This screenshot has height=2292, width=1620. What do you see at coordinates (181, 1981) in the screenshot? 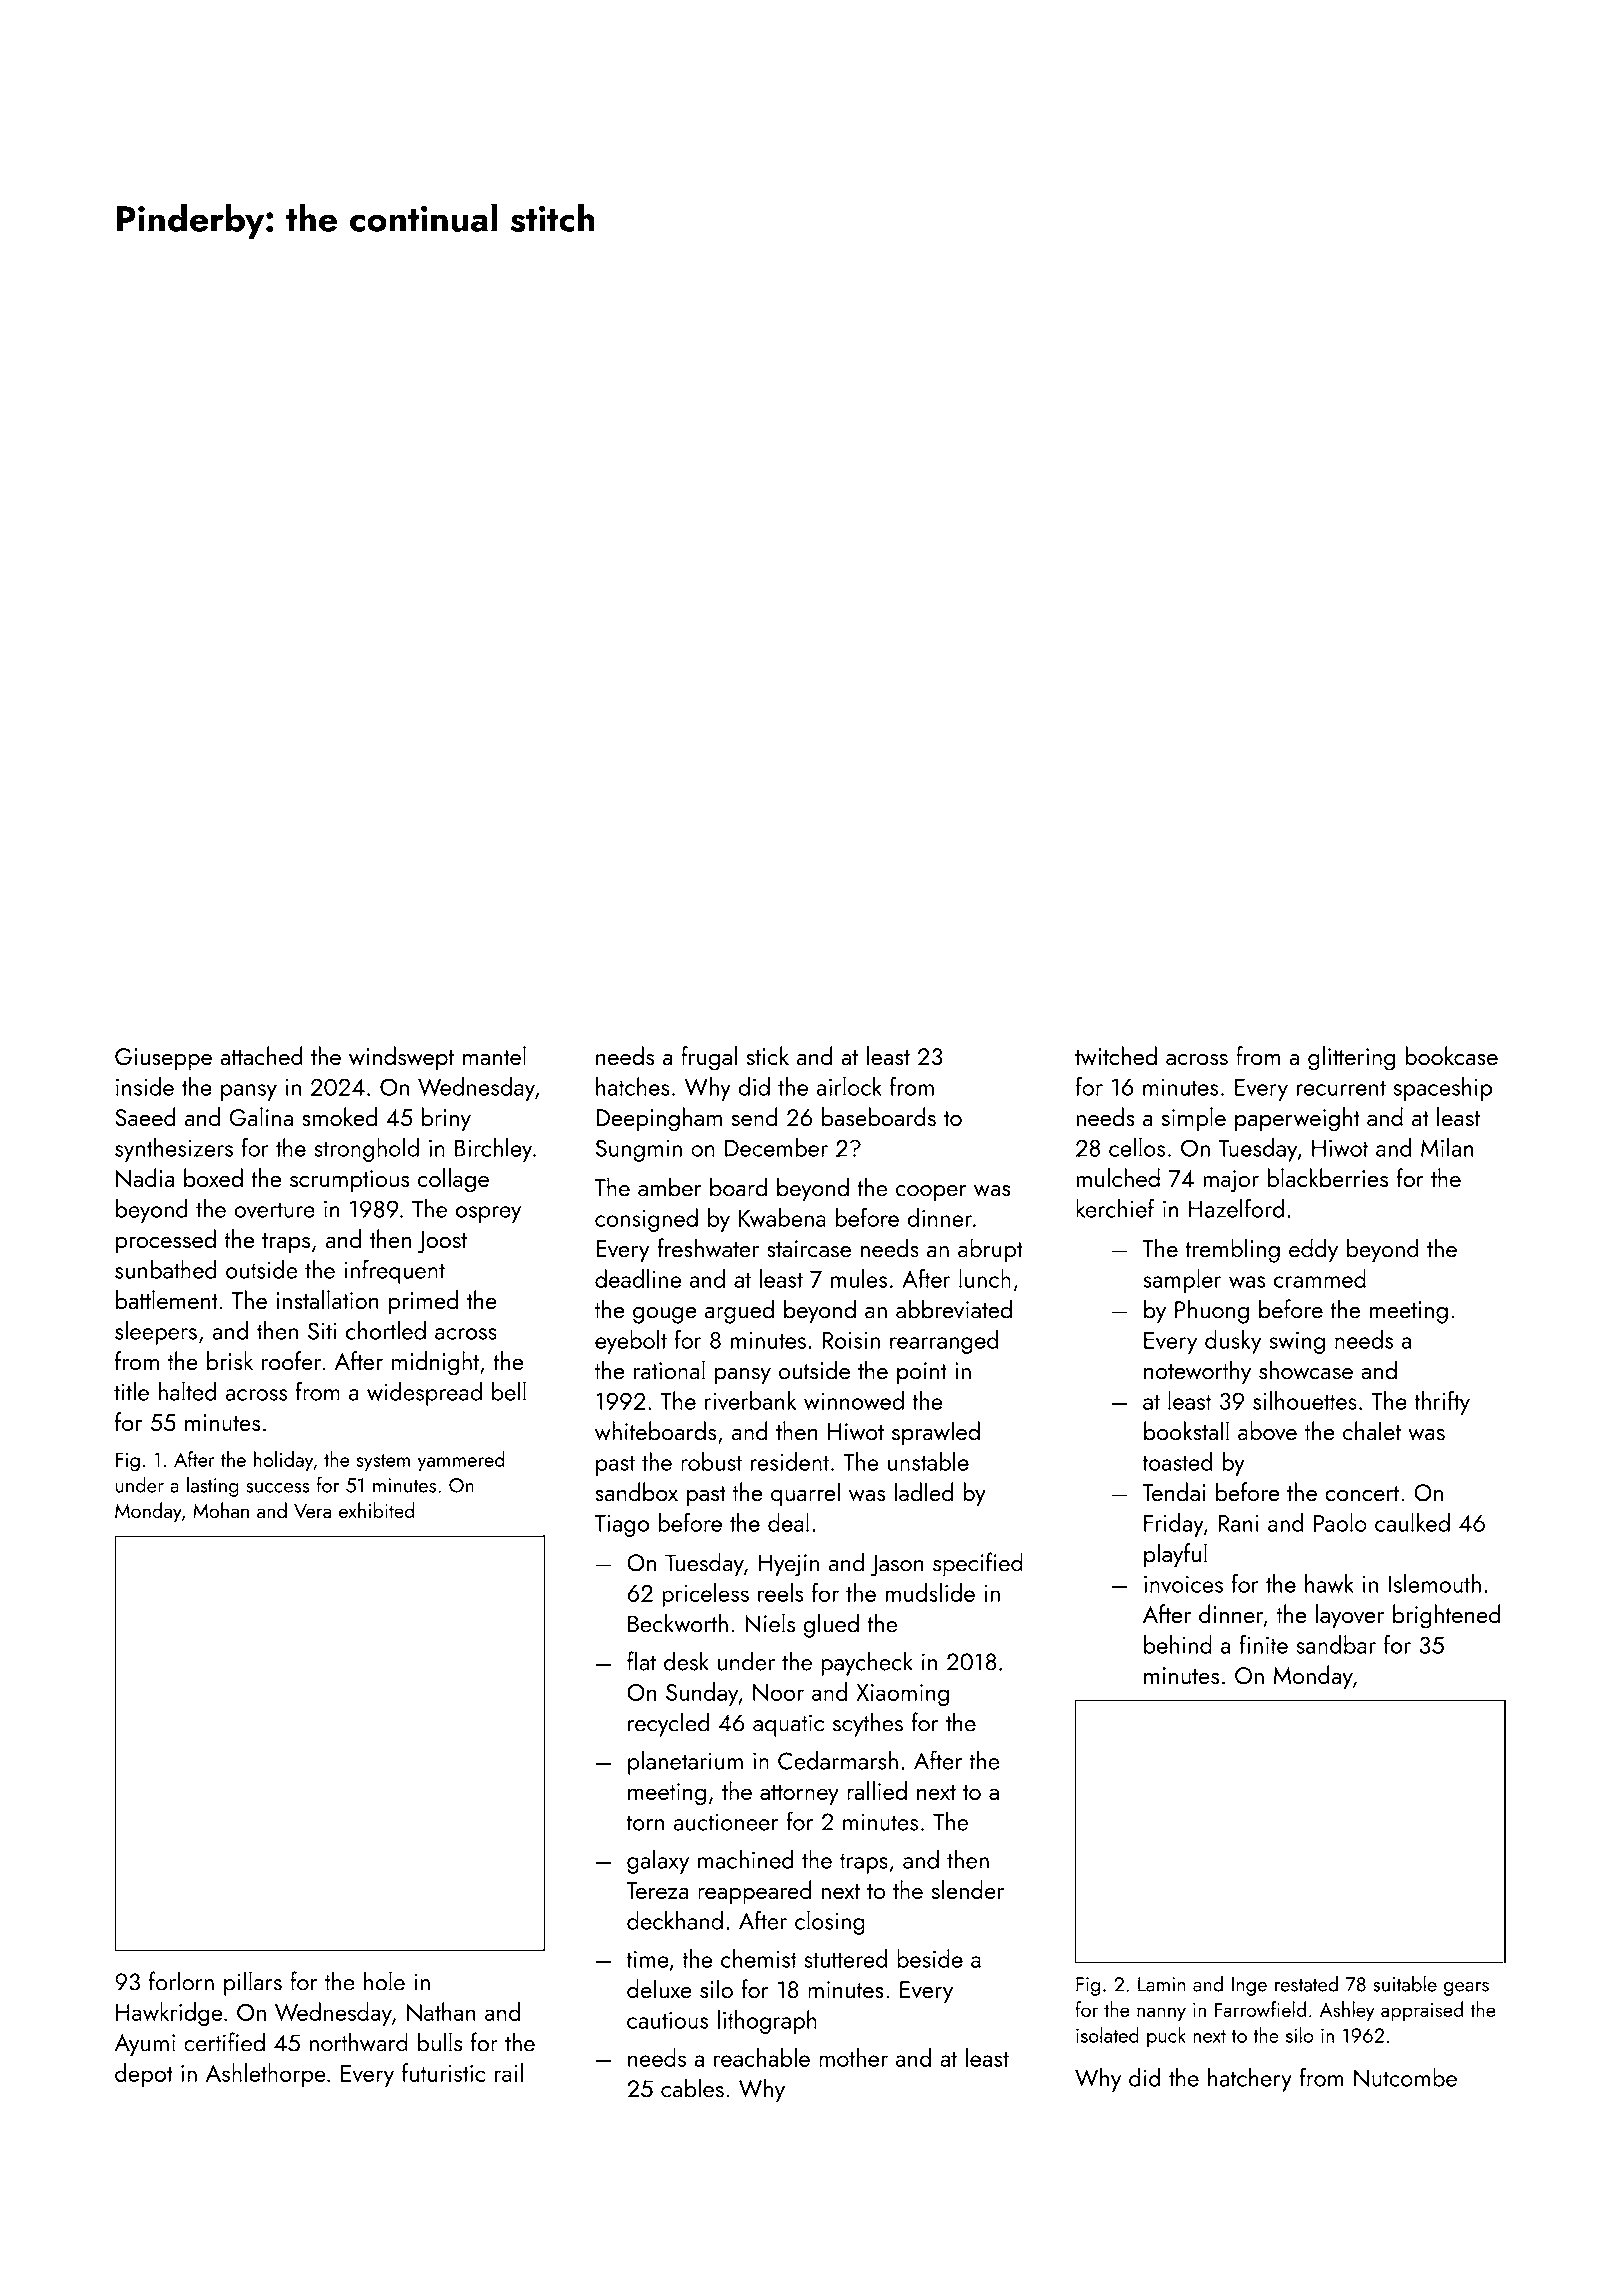
I see `forlorn` at bounding box center [181, 1981].
